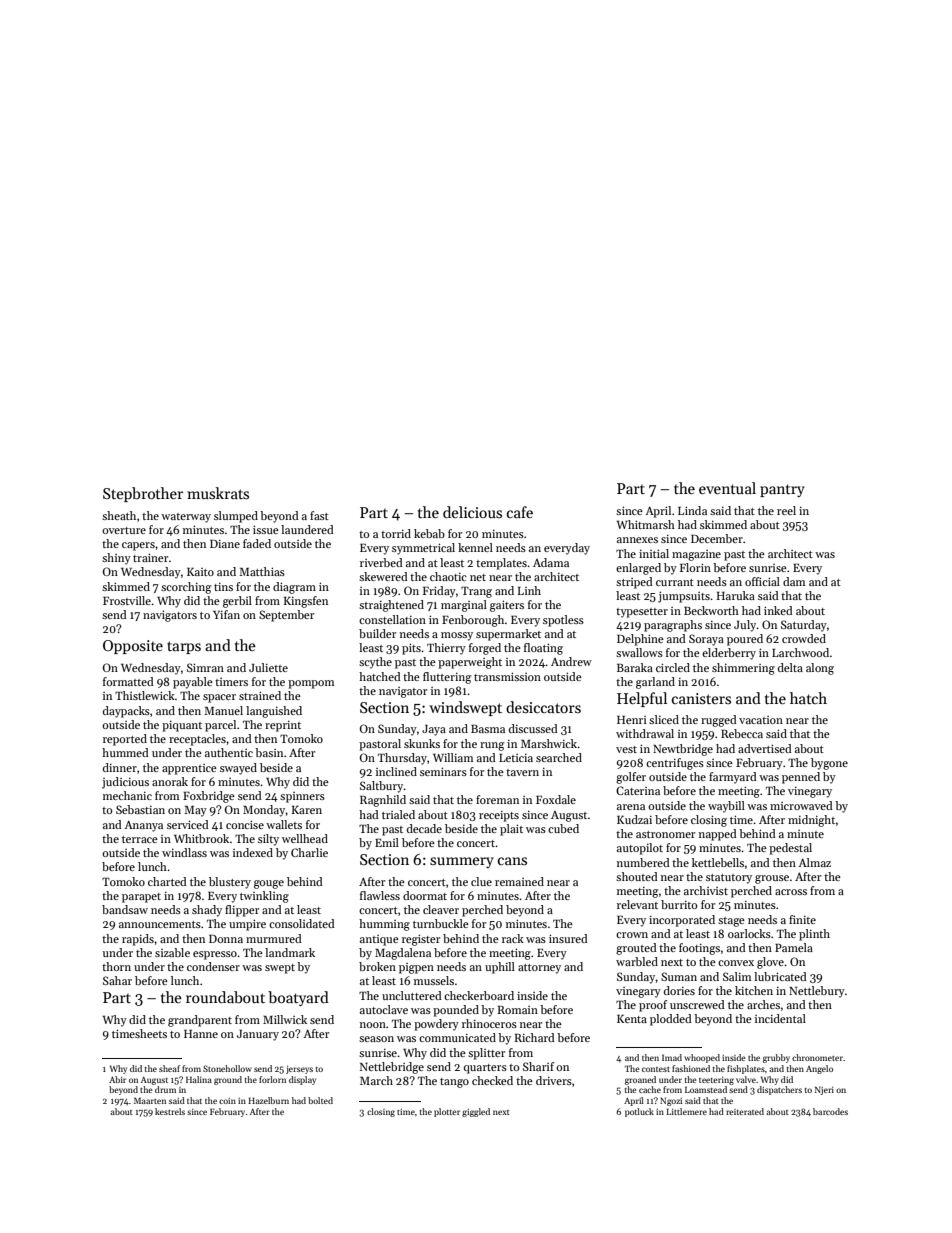  What do you see at coordinates (387, 842) in the screenshot?
I see `Emil` at bounding box center [387, 842].
